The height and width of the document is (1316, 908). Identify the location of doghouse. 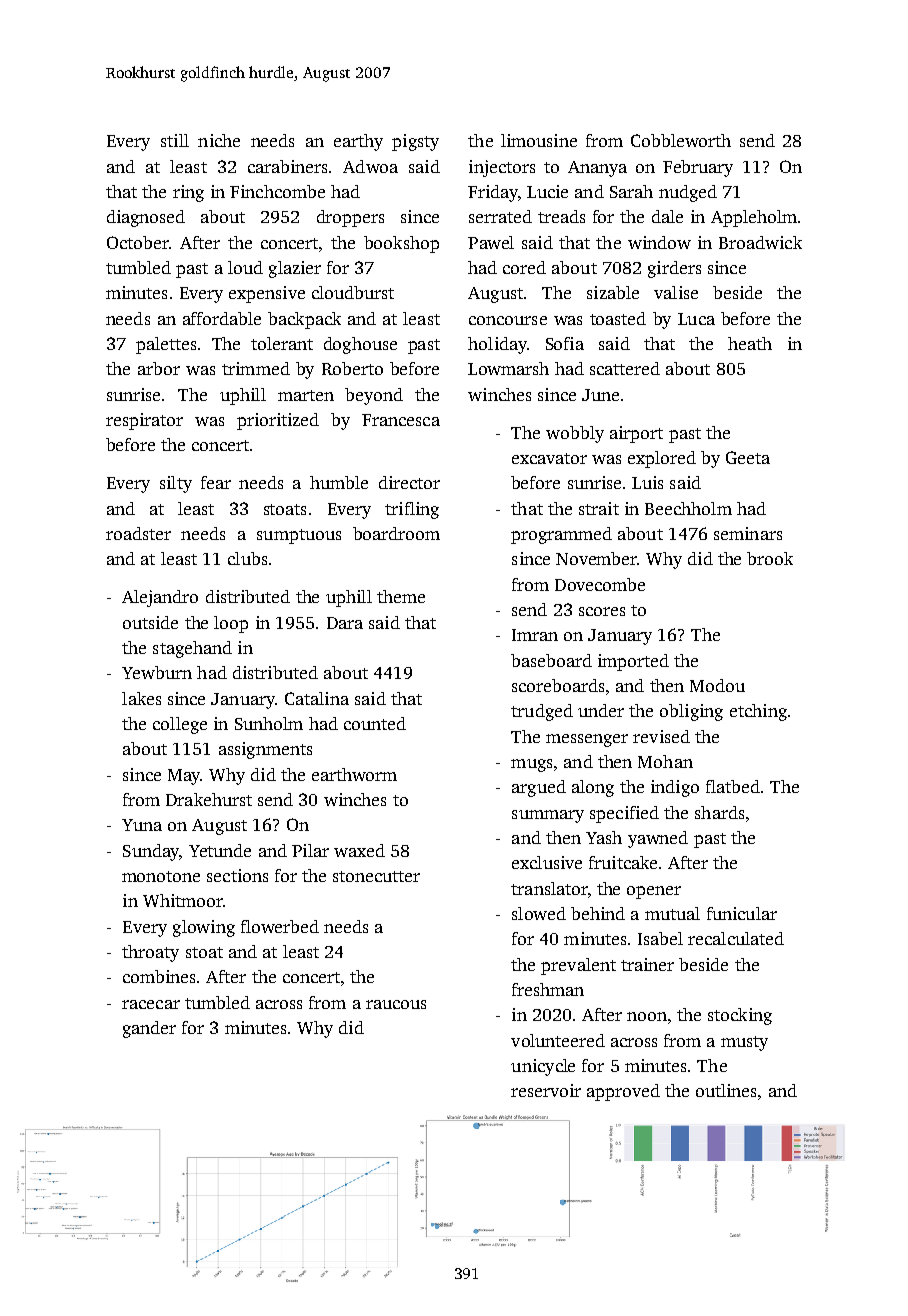
(360, 345).
